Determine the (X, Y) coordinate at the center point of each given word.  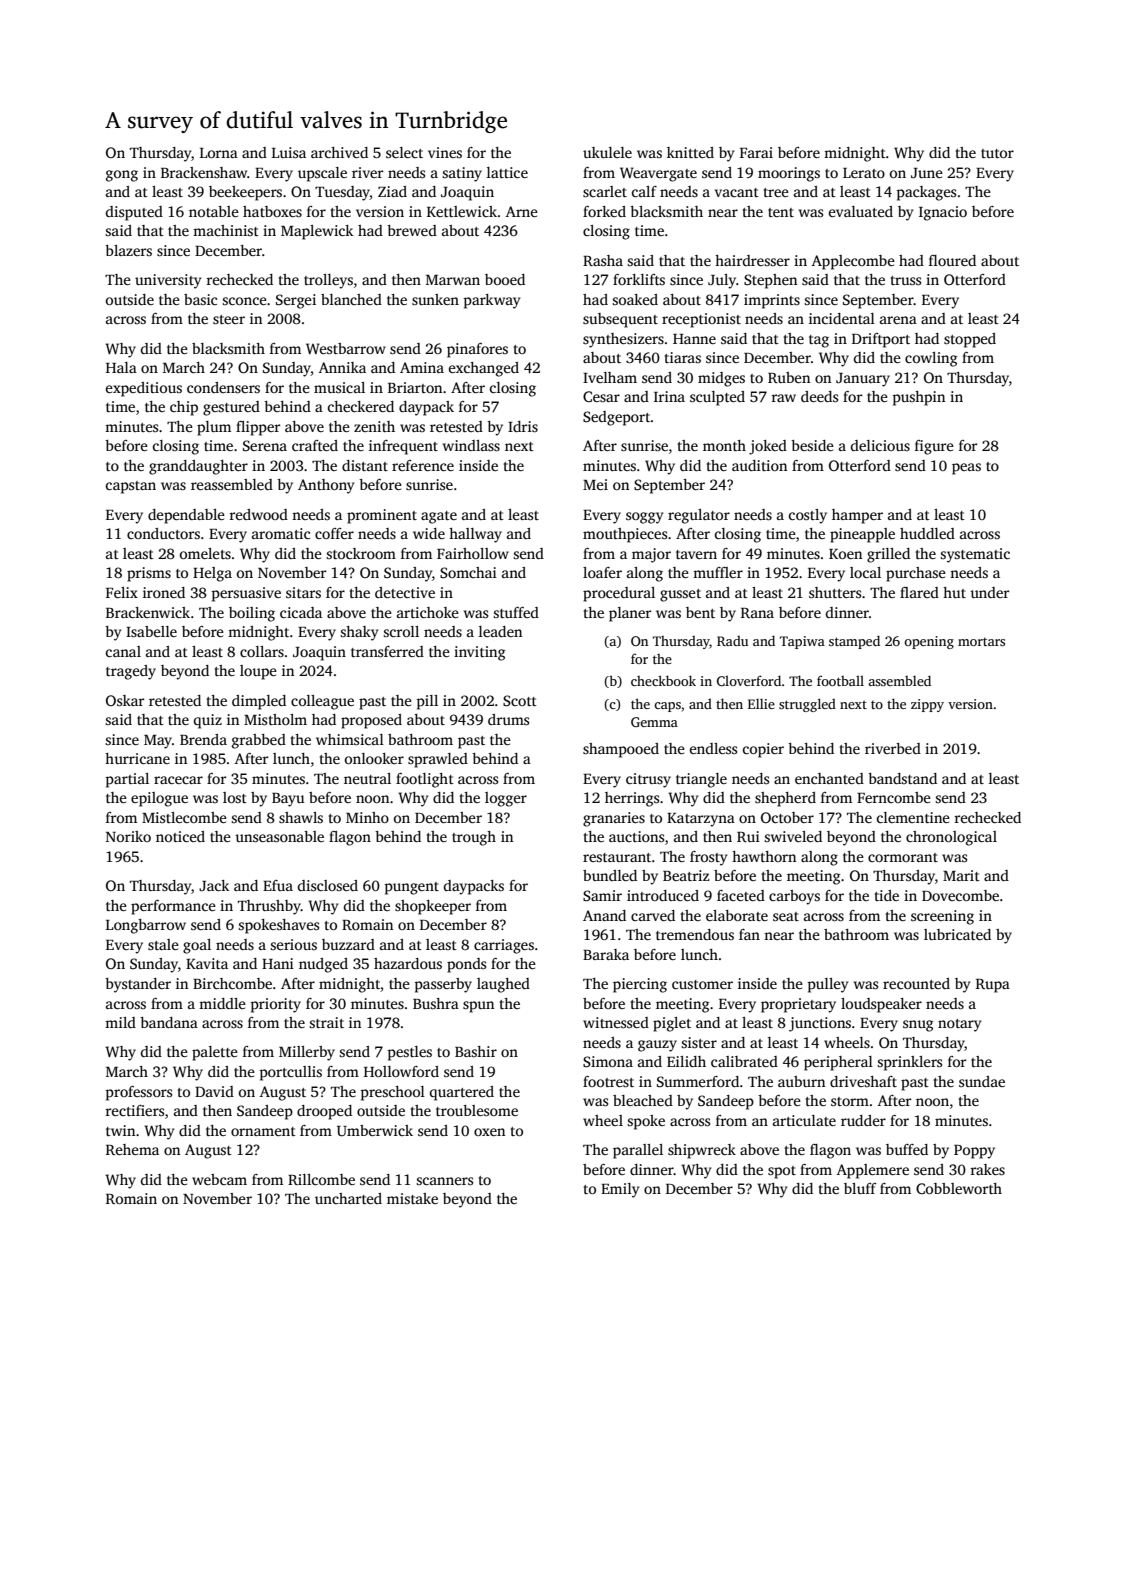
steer (229, 319)
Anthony (326, 486)
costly (808, 516)
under (989, 592)
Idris (523, 426)
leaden (500, 631)
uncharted (348, 1198)
